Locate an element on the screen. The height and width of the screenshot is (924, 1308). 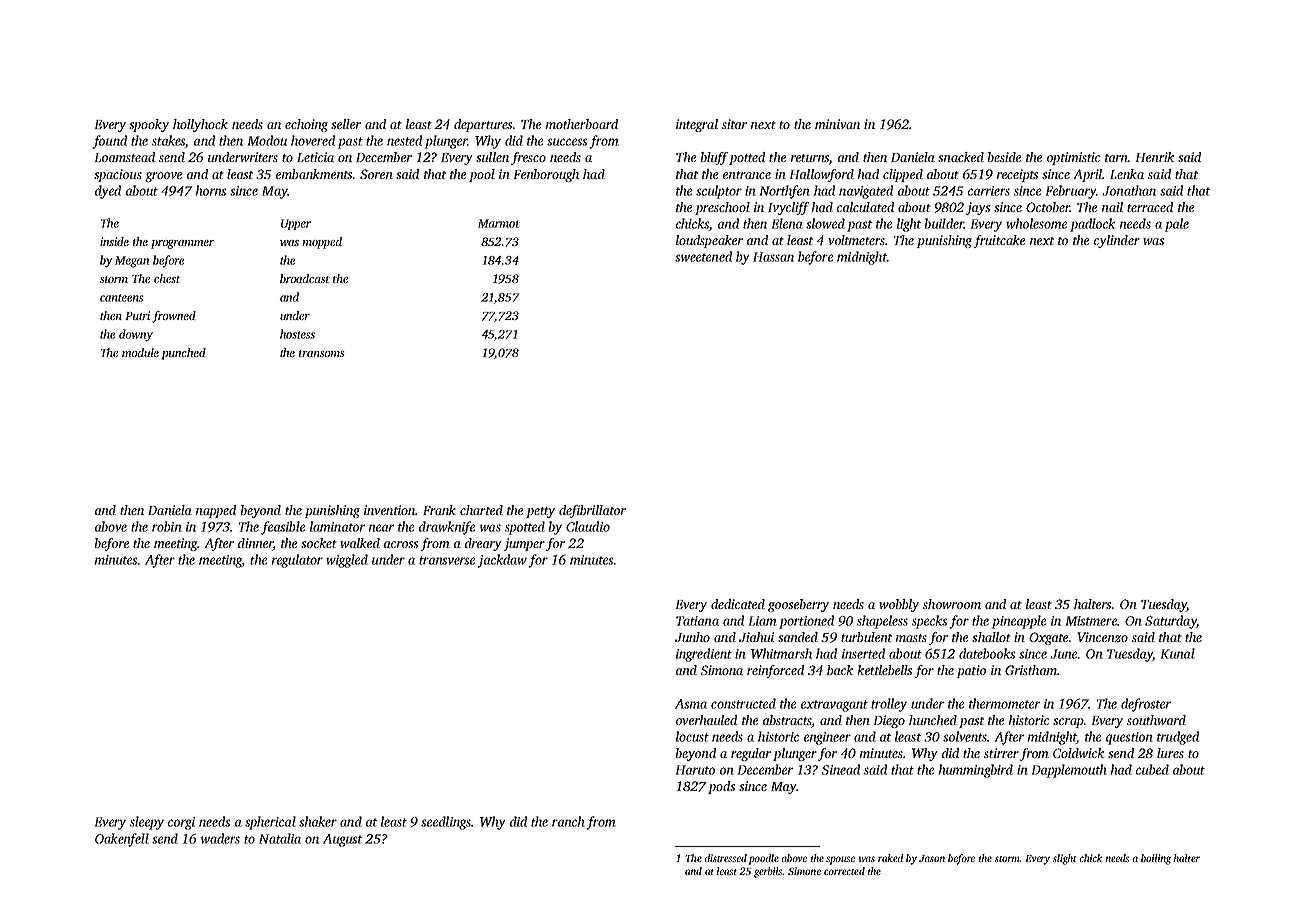
hunched is located at coordinates (933, 720).
